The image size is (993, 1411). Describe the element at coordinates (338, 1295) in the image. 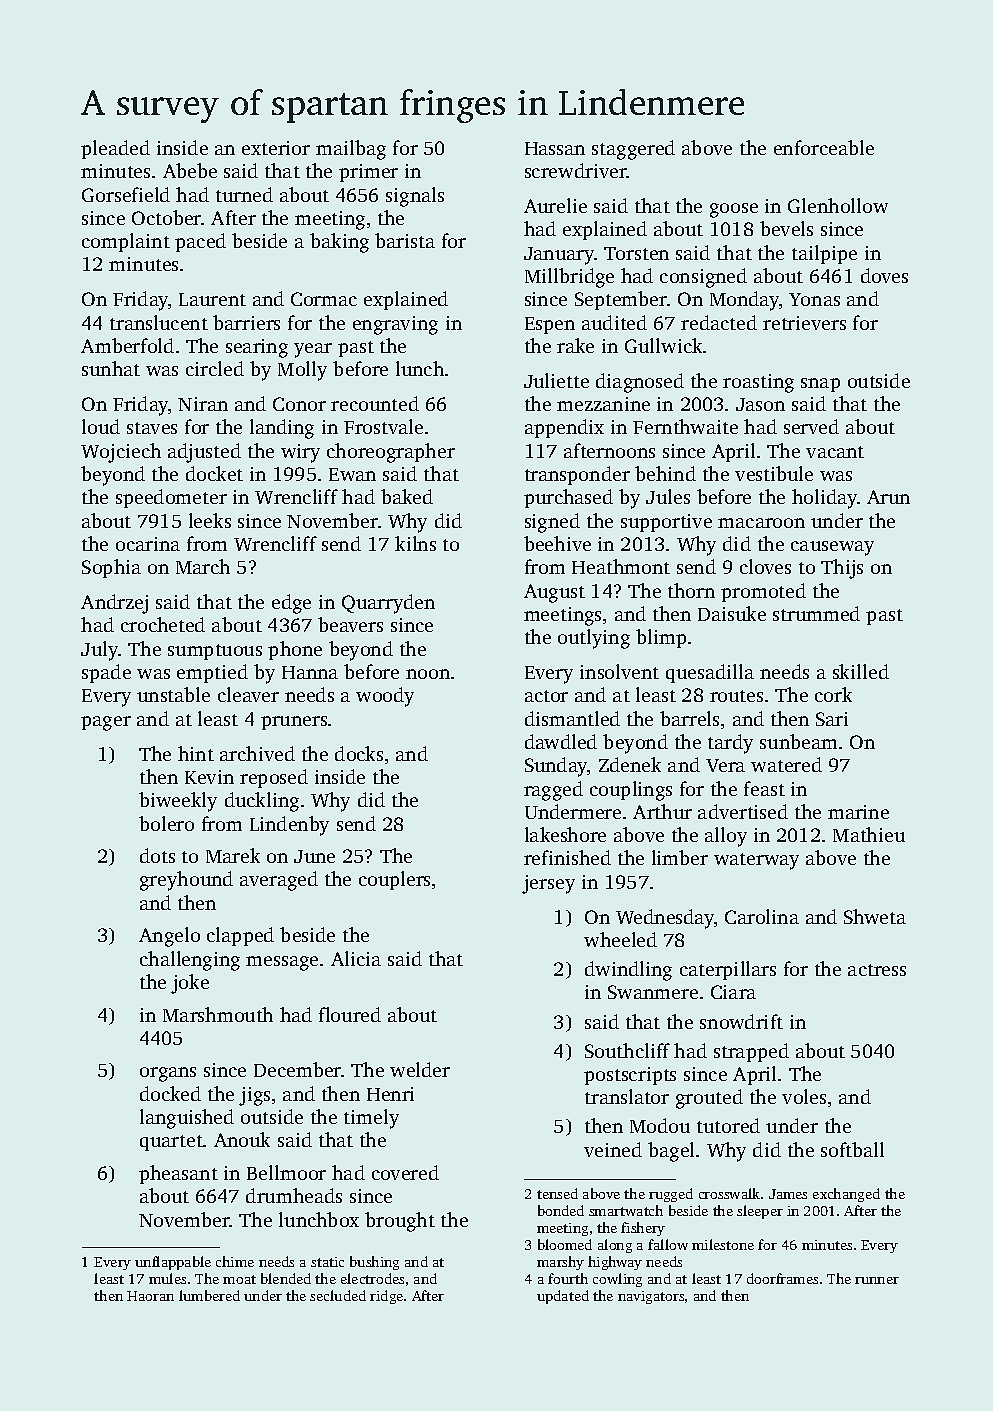

I see `secluded` at that location.
